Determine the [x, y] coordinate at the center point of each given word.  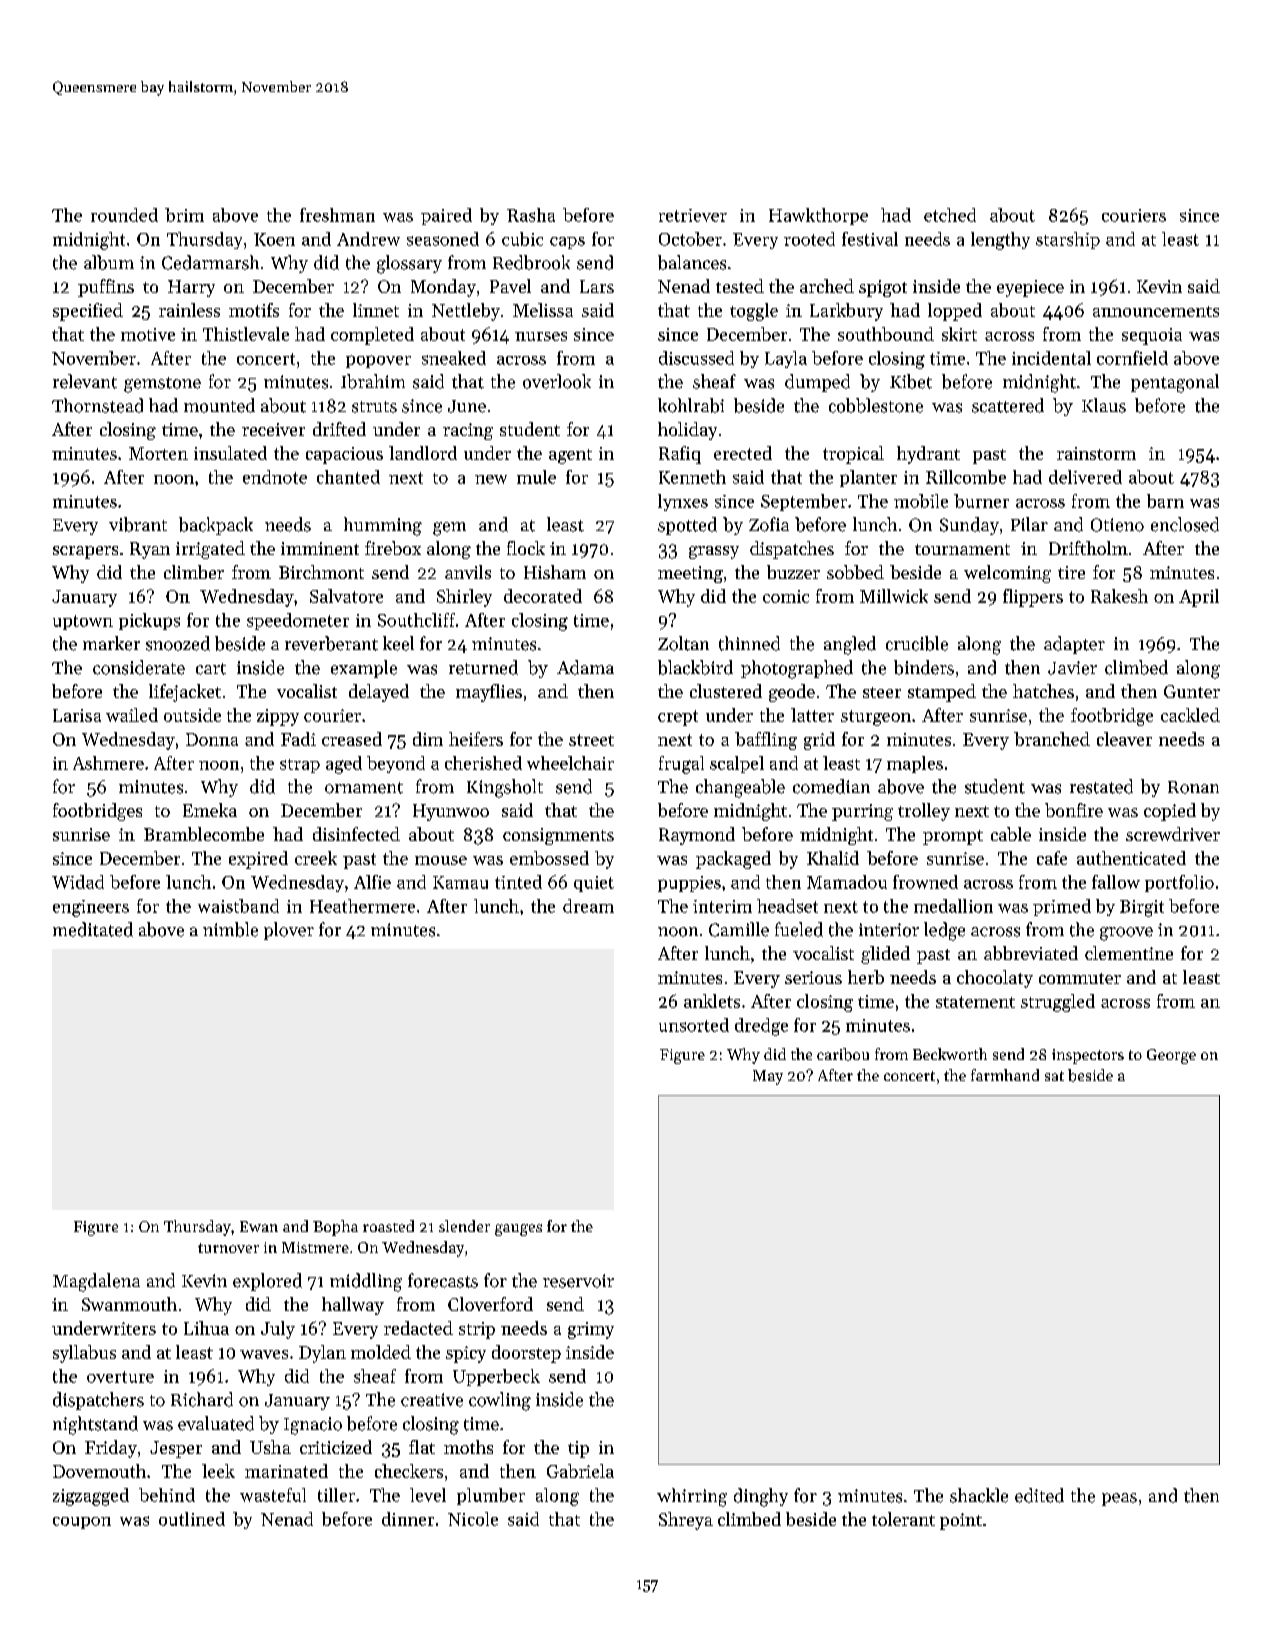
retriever [693, 215]
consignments [558, 836]
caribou [843, 1054]
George [1171, 1056]
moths [468, 1447]
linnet [376, 310]
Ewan [259, 1226]
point [961, 1521]
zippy [278, 717]
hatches [1043, 691]
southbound [886, 334]
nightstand [95, 1425]
